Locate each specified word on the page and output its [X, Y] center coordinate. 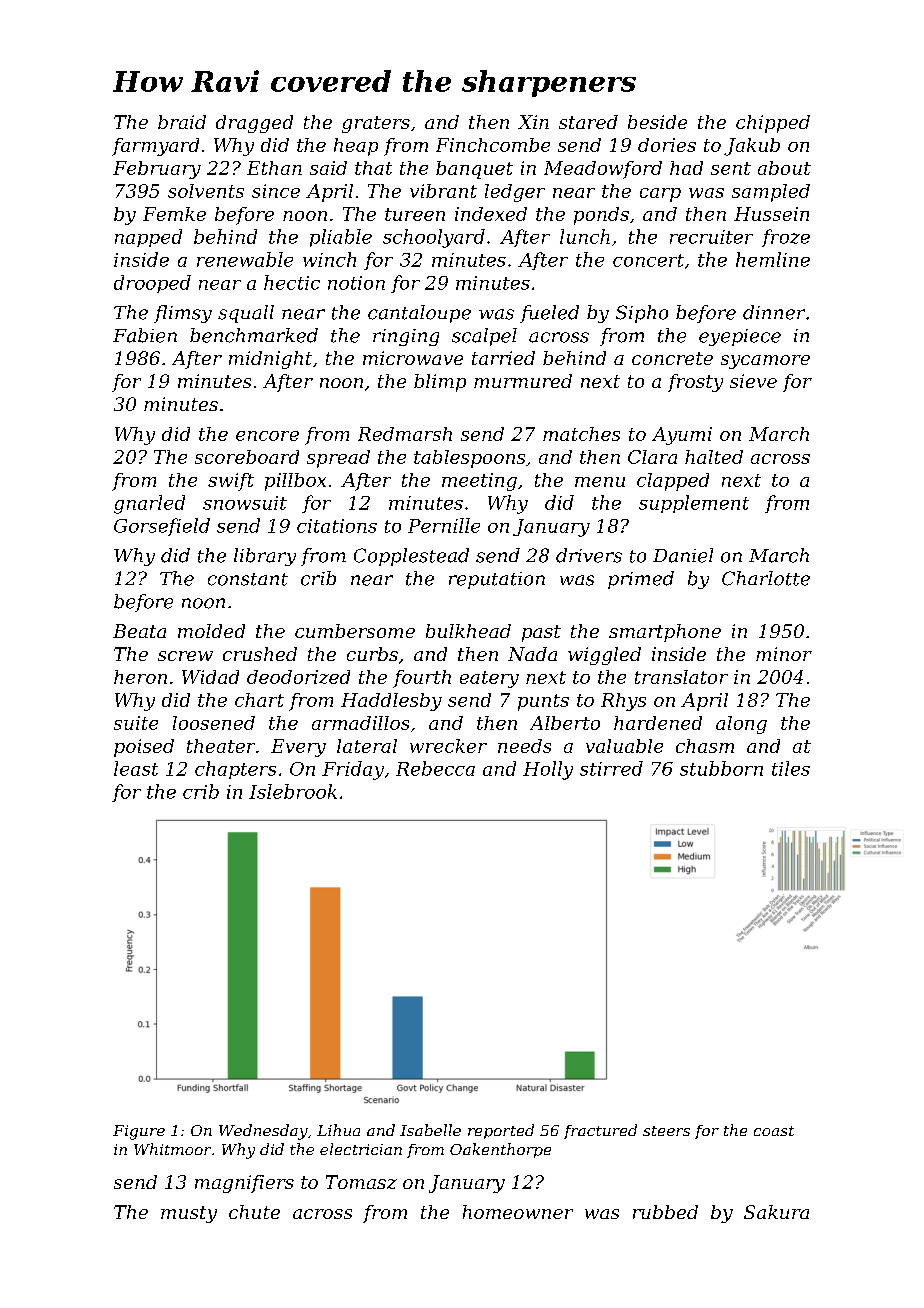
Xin [533, 122]
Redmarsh [405, 434]
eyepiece [740, 337]
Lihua [338, 1130]
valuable [624, 746]
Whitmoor [172, 1149]
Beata [139, 631]
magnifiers [244, 1184]
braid [182, 122]
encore [267, 436]
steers [666, 1131]
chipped [773, 124]
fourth [422, 679]
